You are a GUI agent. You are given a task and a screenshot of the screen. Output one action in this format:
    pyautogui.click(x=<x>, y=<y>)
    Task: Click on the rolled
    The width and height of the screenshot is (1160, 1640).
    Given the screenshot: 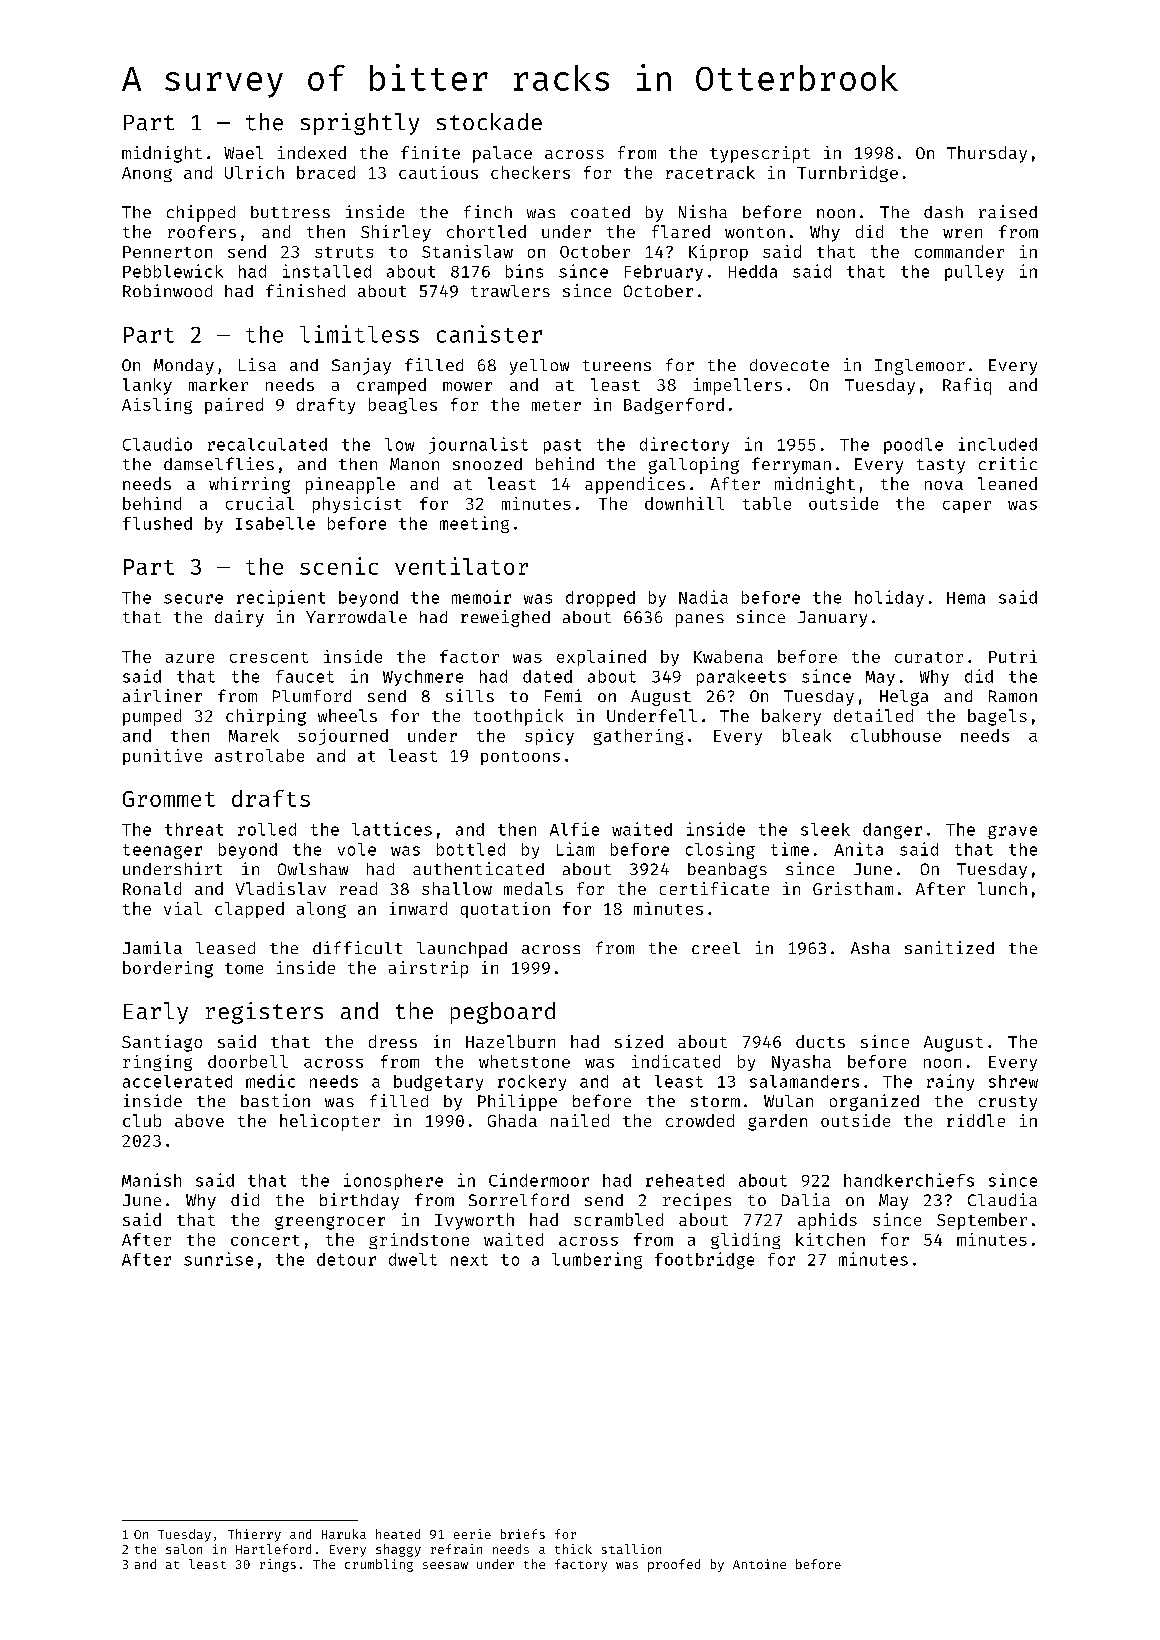 What is the action you would take?
    pyautogui.click(x=267, y=829)
